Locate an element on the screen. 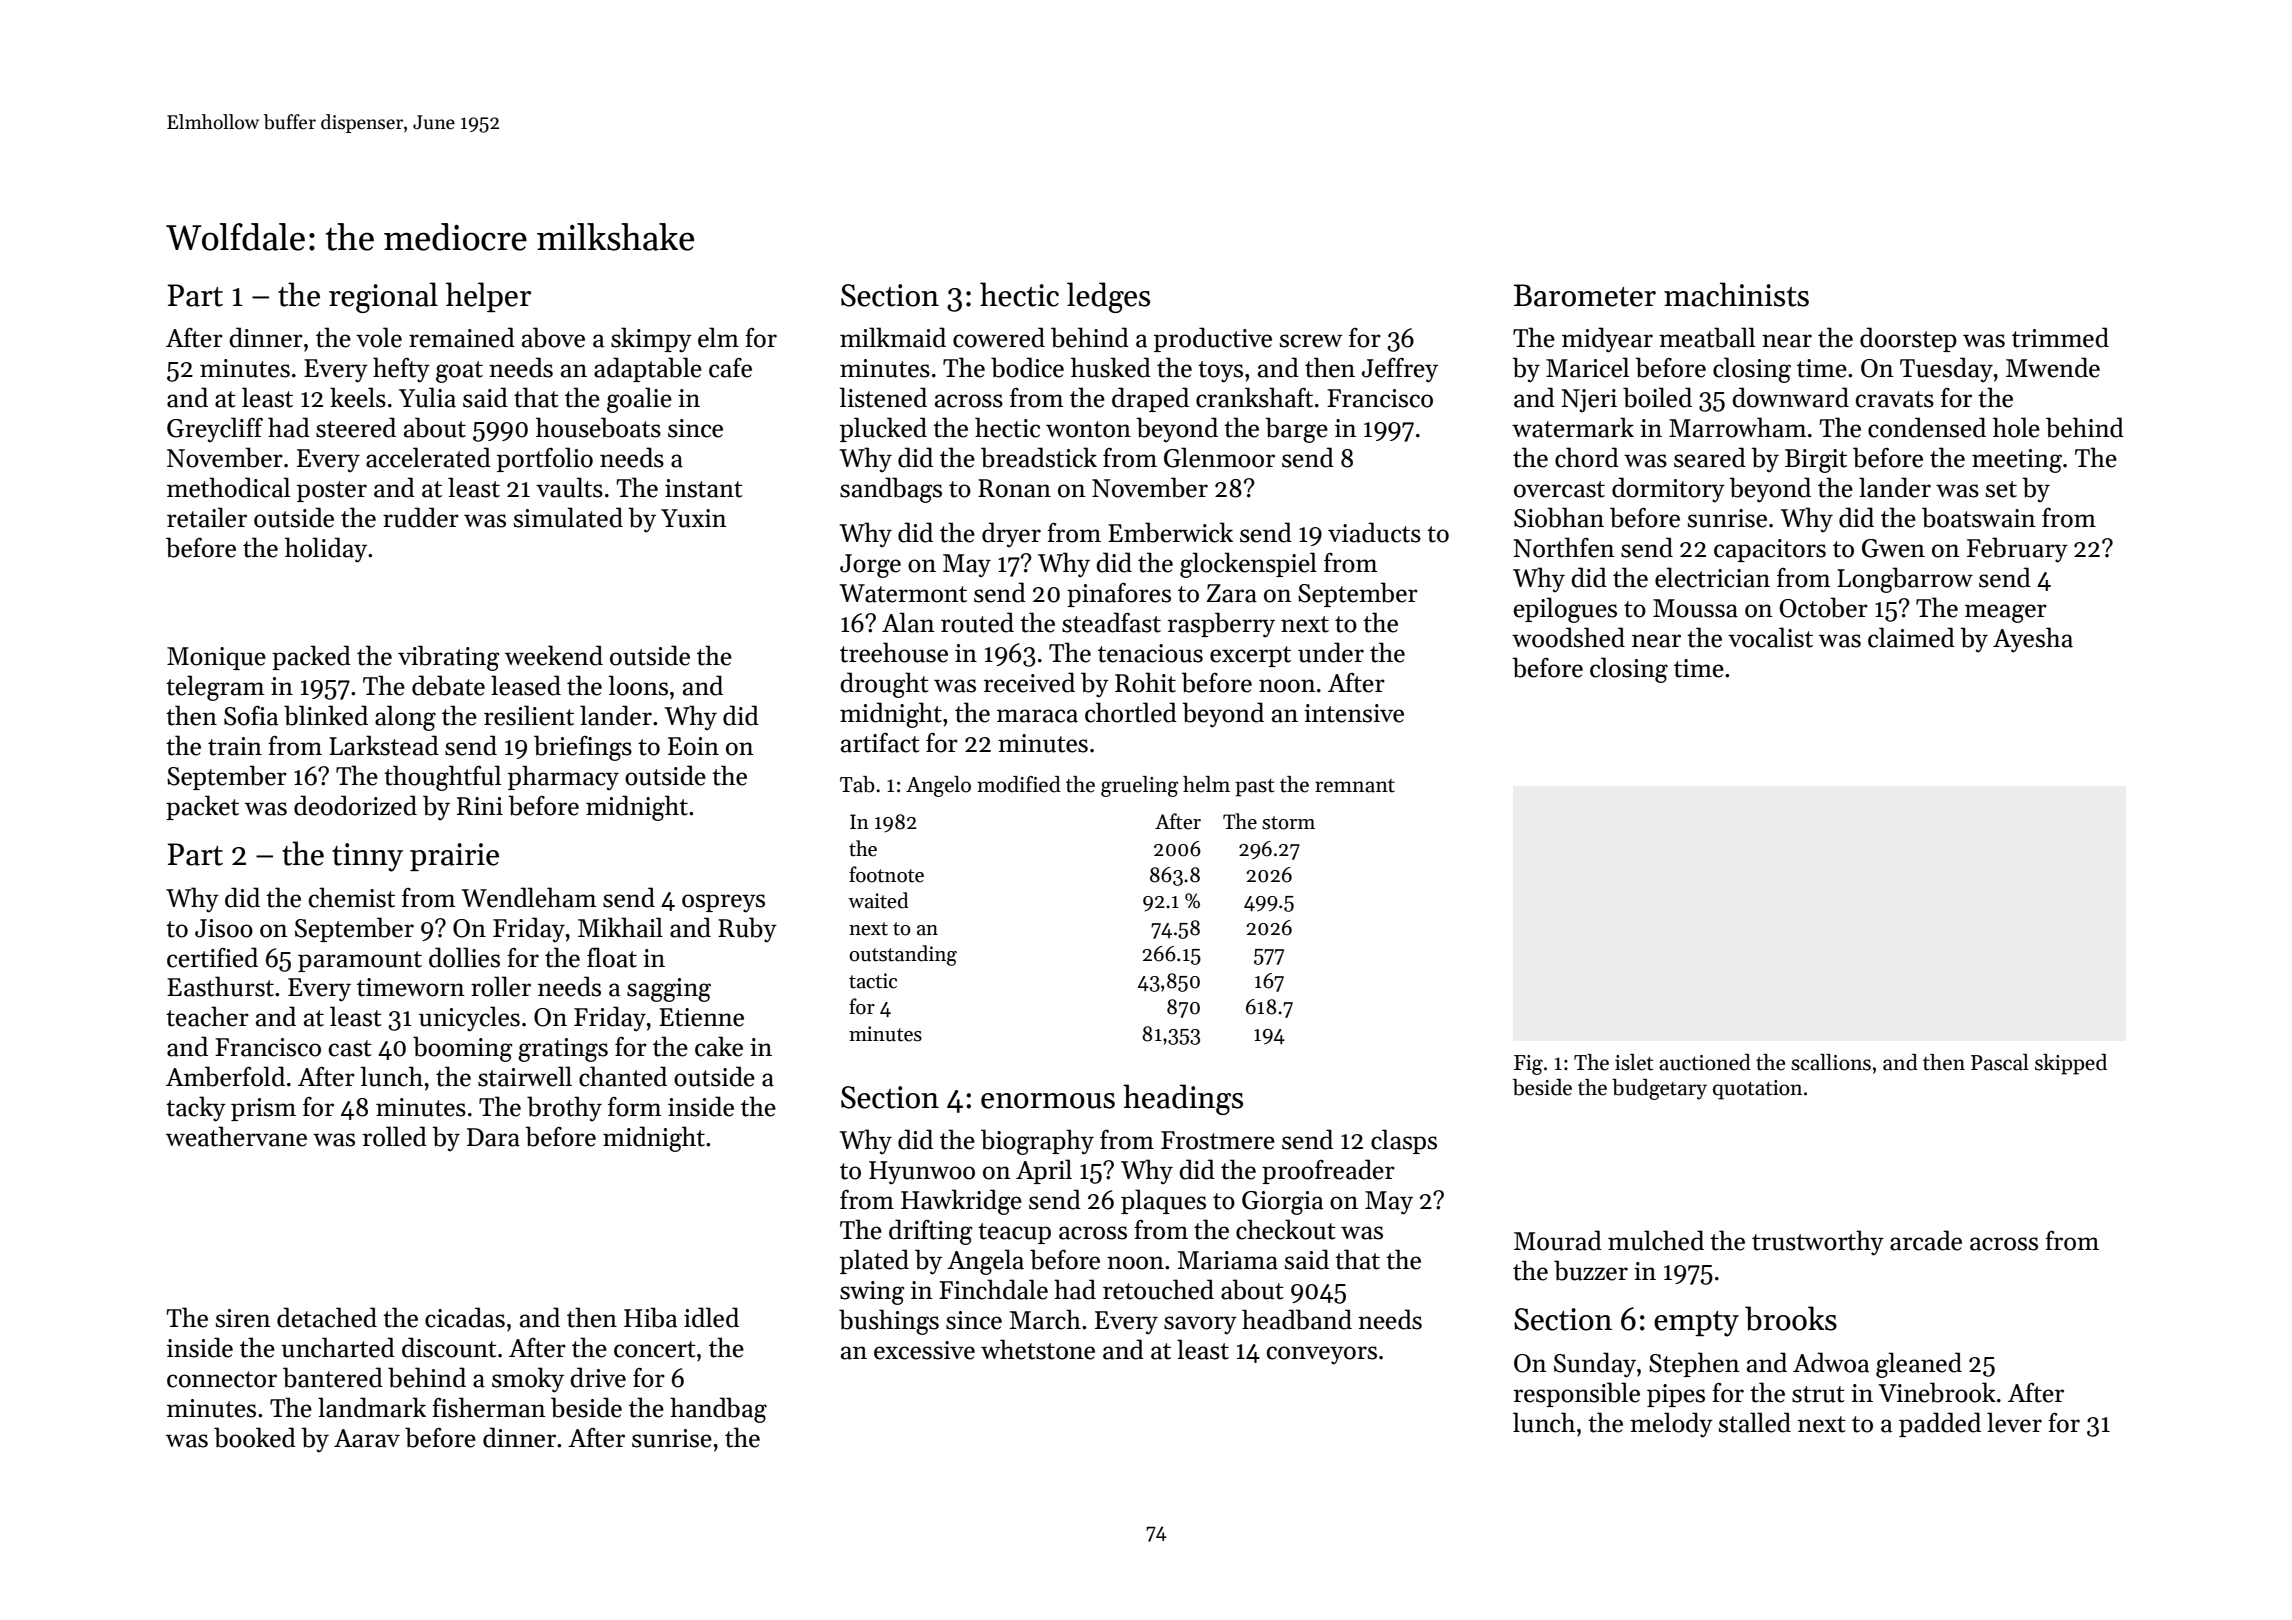 This screenshot has height=1620, width=2292. modified is located at coordinates (1019, 784).
